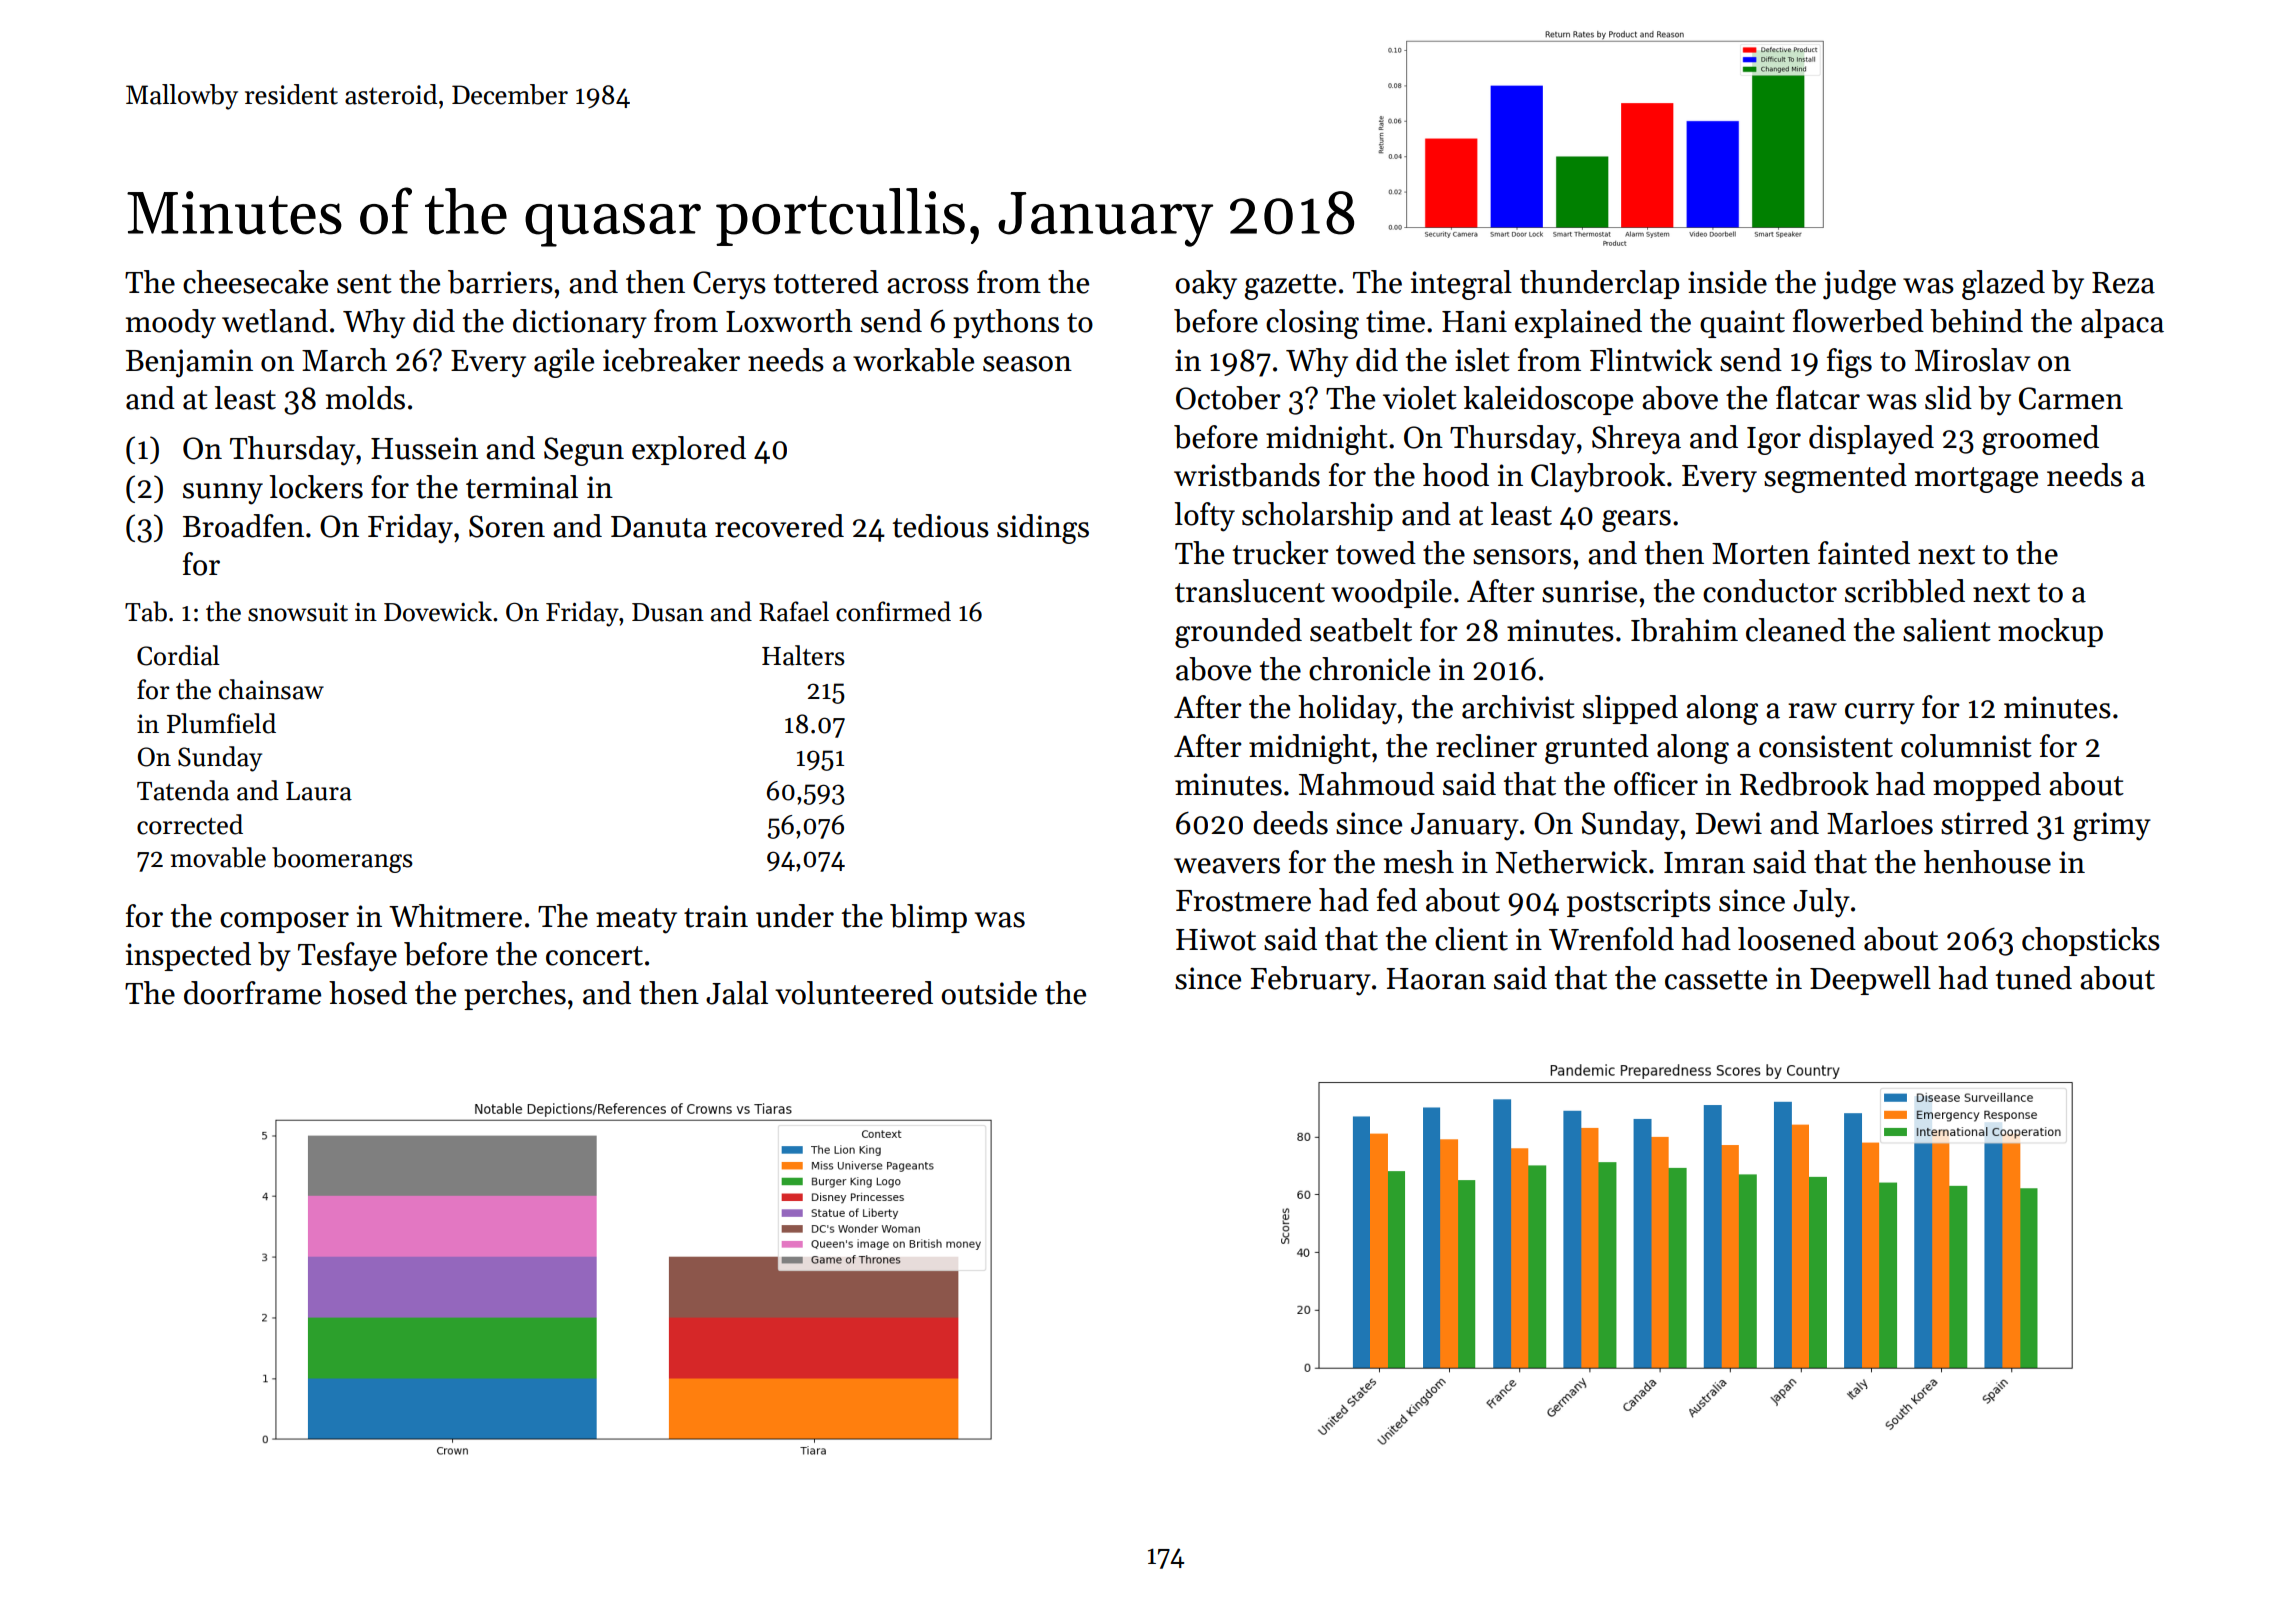 This image has width=2292, height=1620. I want to click on concert, so click(594, 956).
